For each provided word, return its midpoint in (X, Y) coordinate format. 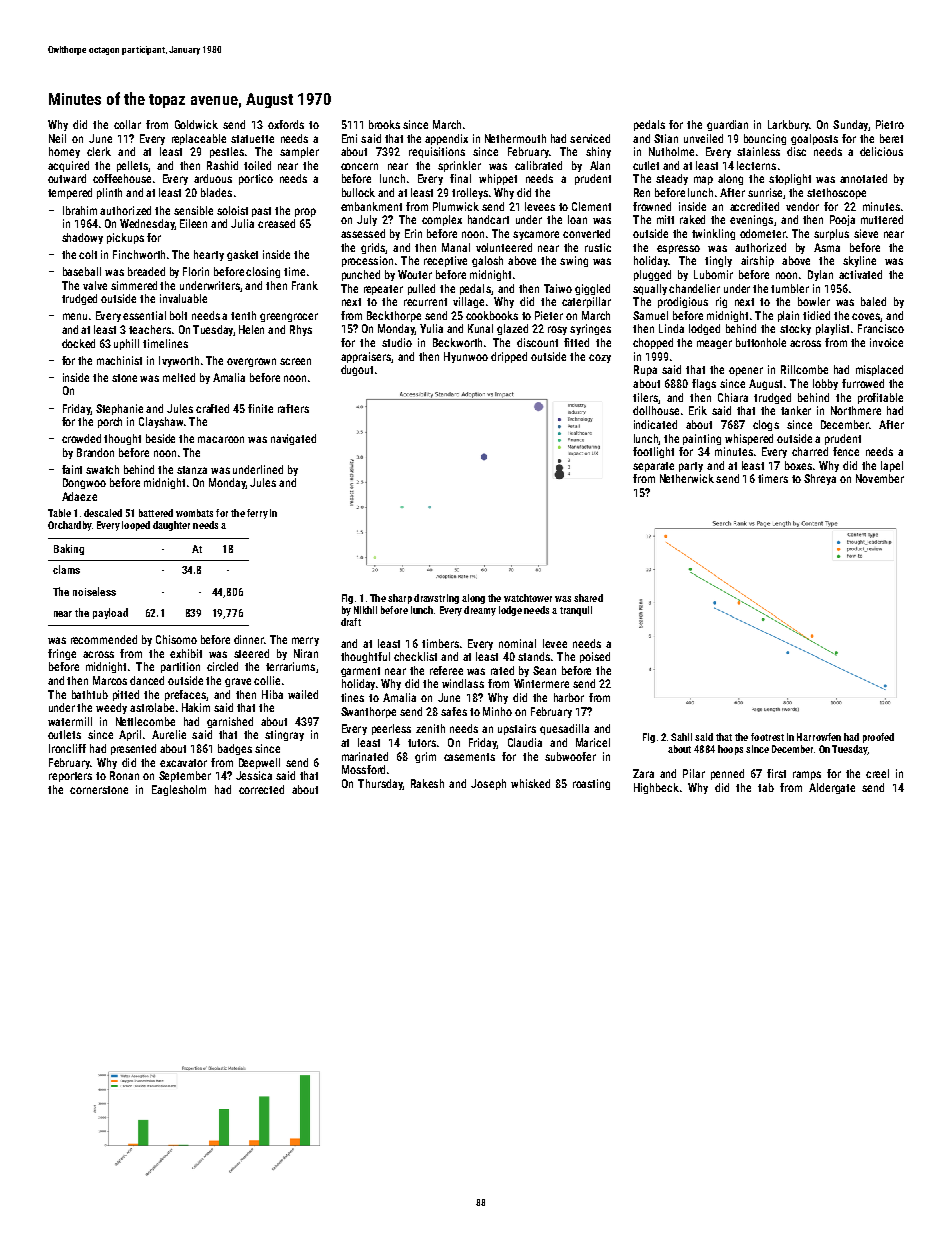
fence (846, 451)
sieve (866, 233)
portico (256, 179)
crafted (212, 408)
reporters (70, 777)
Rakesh (427, 783)
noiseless (94, 591)
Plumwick (456, 206)
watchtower (528, 598)
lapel (892, 466)
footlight (653, 452)
